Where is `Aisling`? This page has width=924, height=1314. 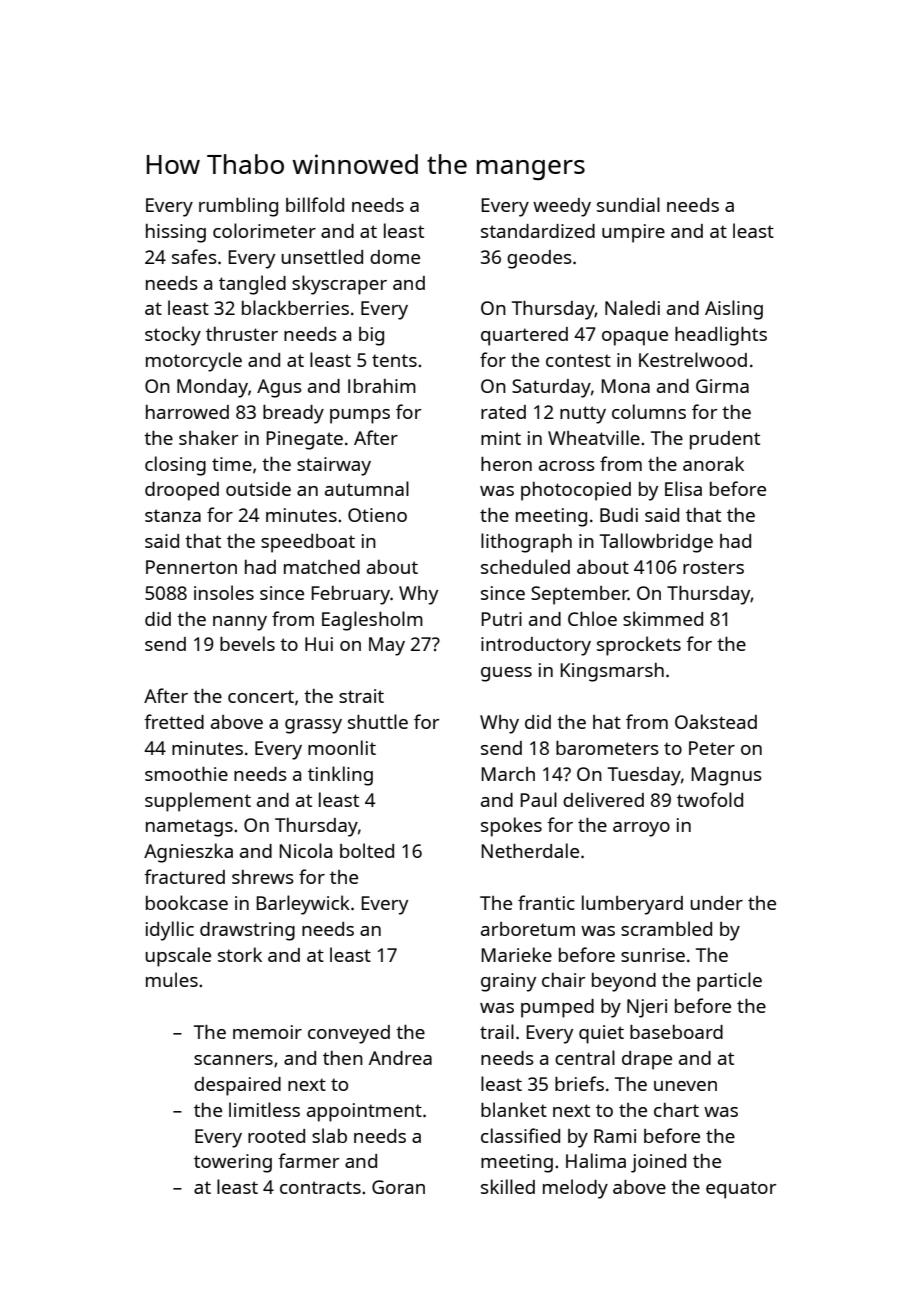 Aisling is located at coordinates (734, 310).
